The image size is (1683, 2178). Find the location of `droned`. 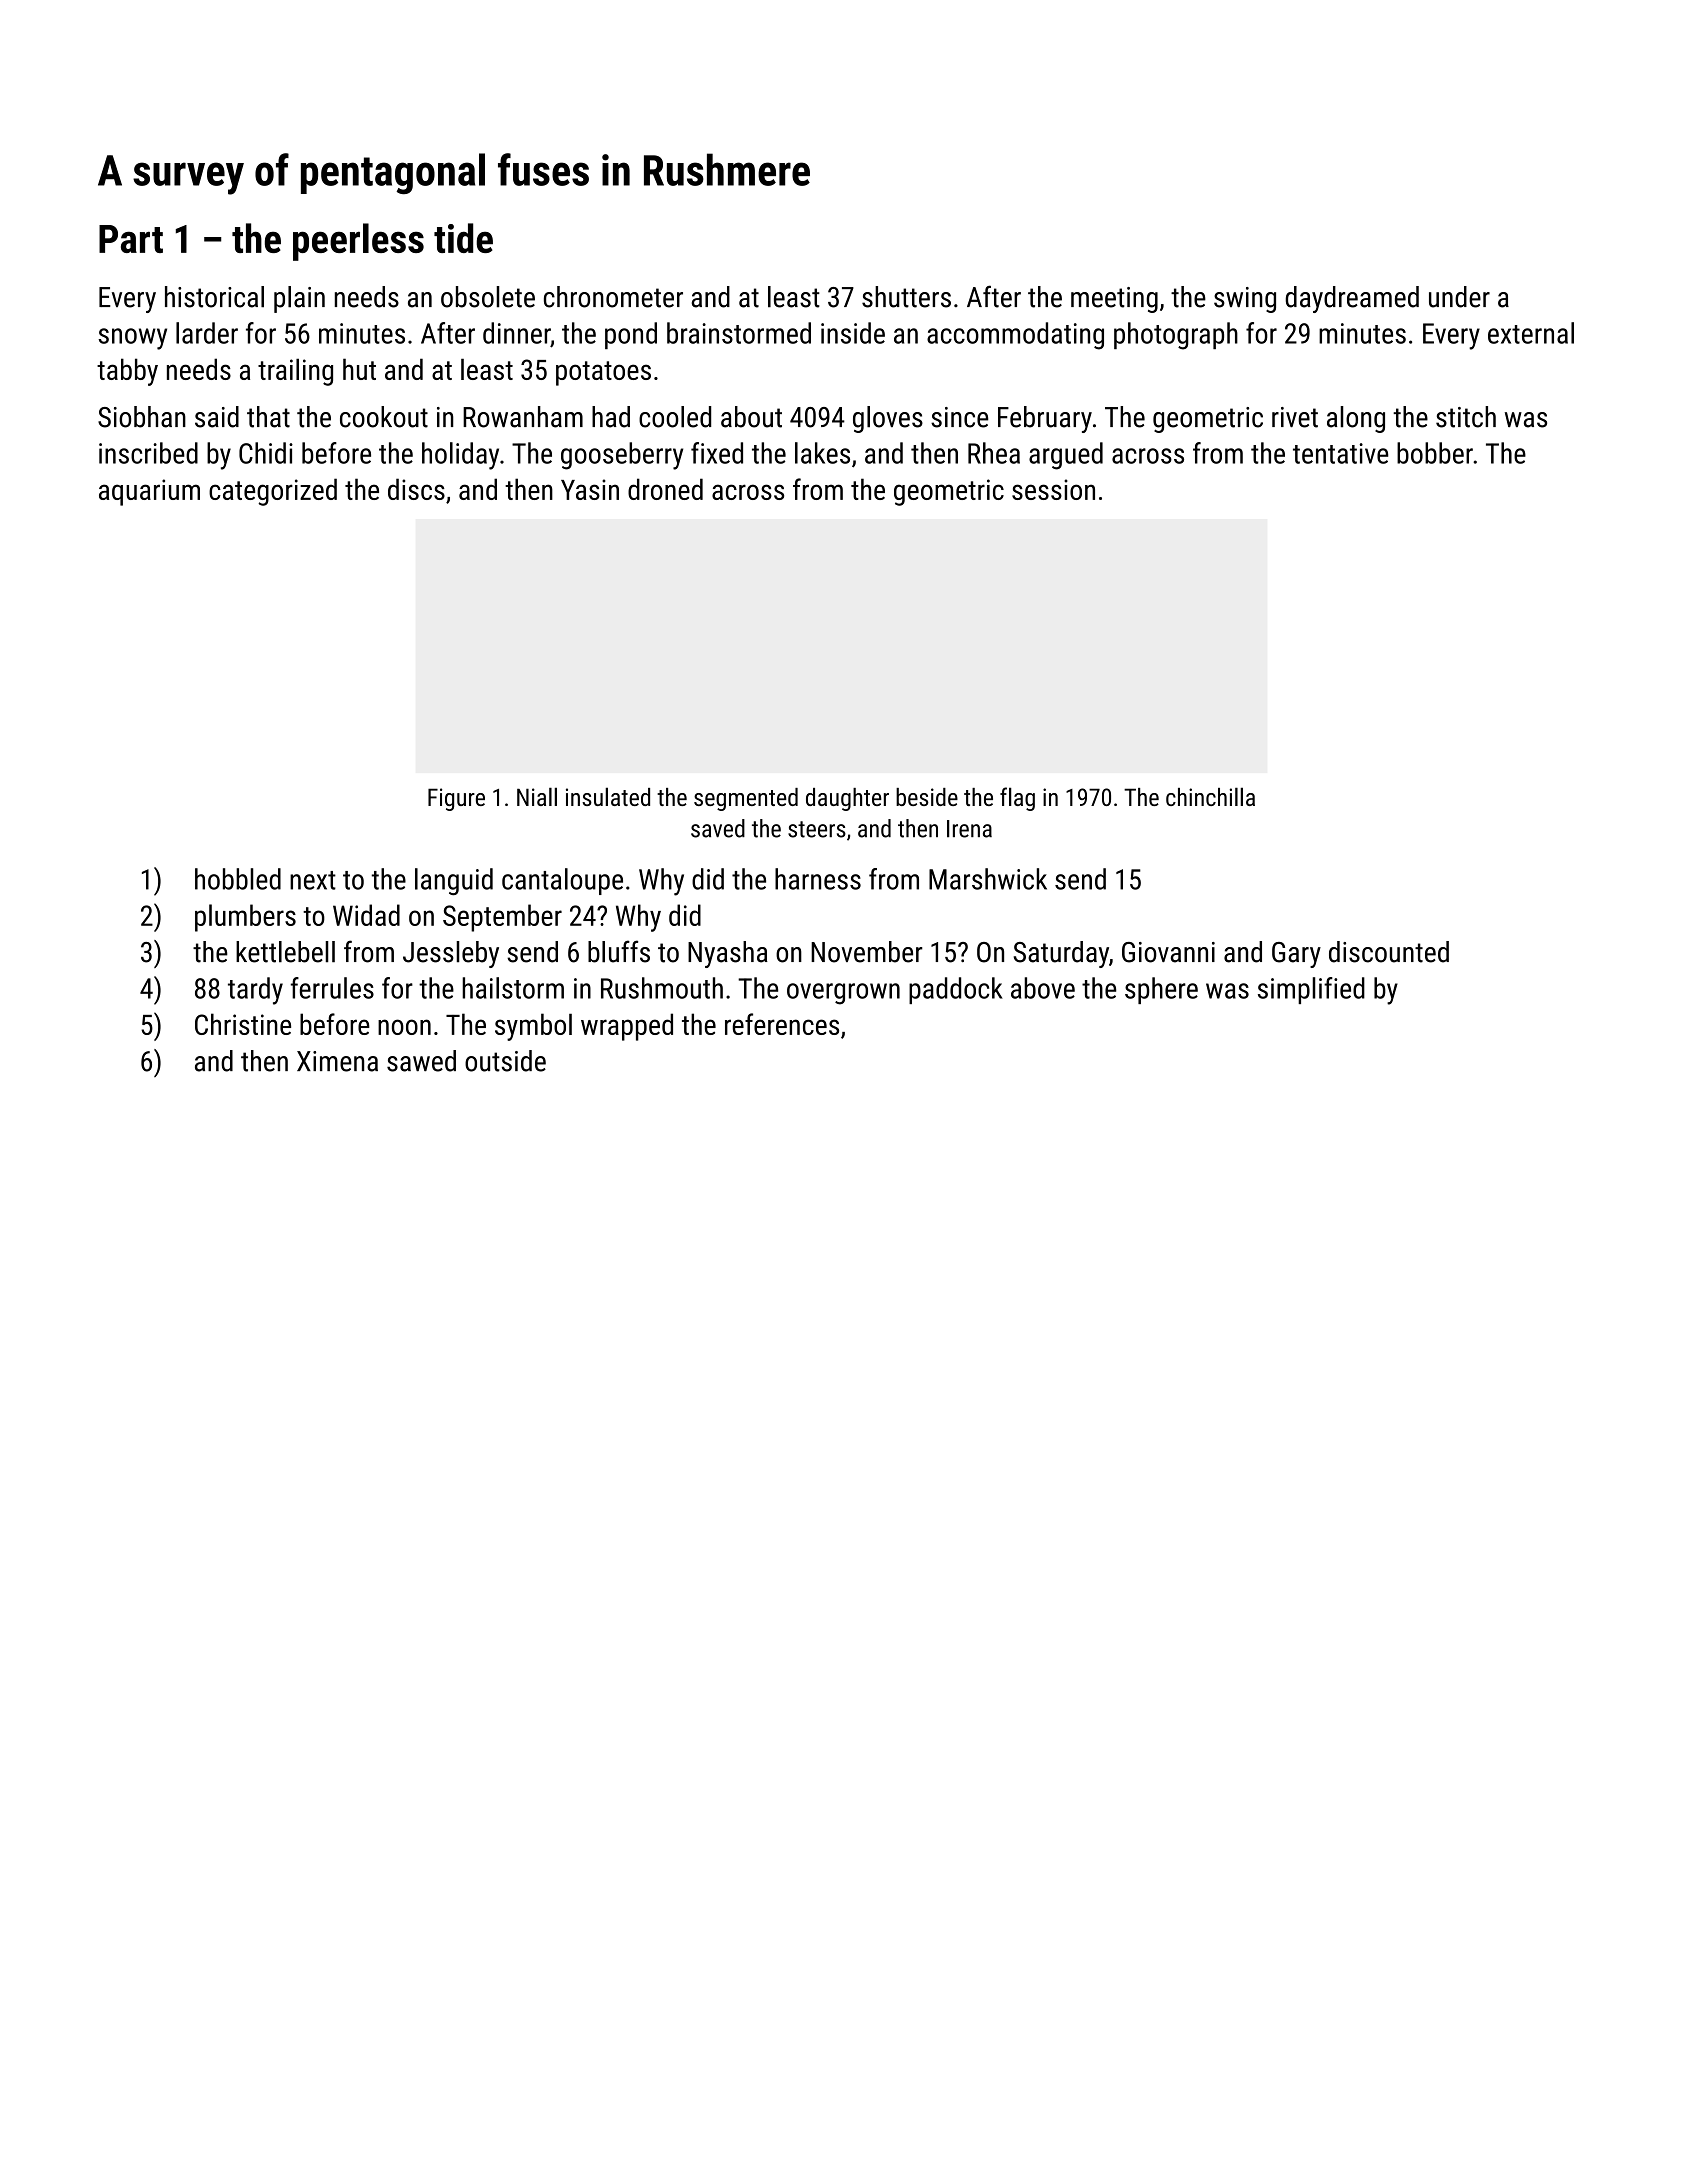

droned is located at coordinates (665, 489).
